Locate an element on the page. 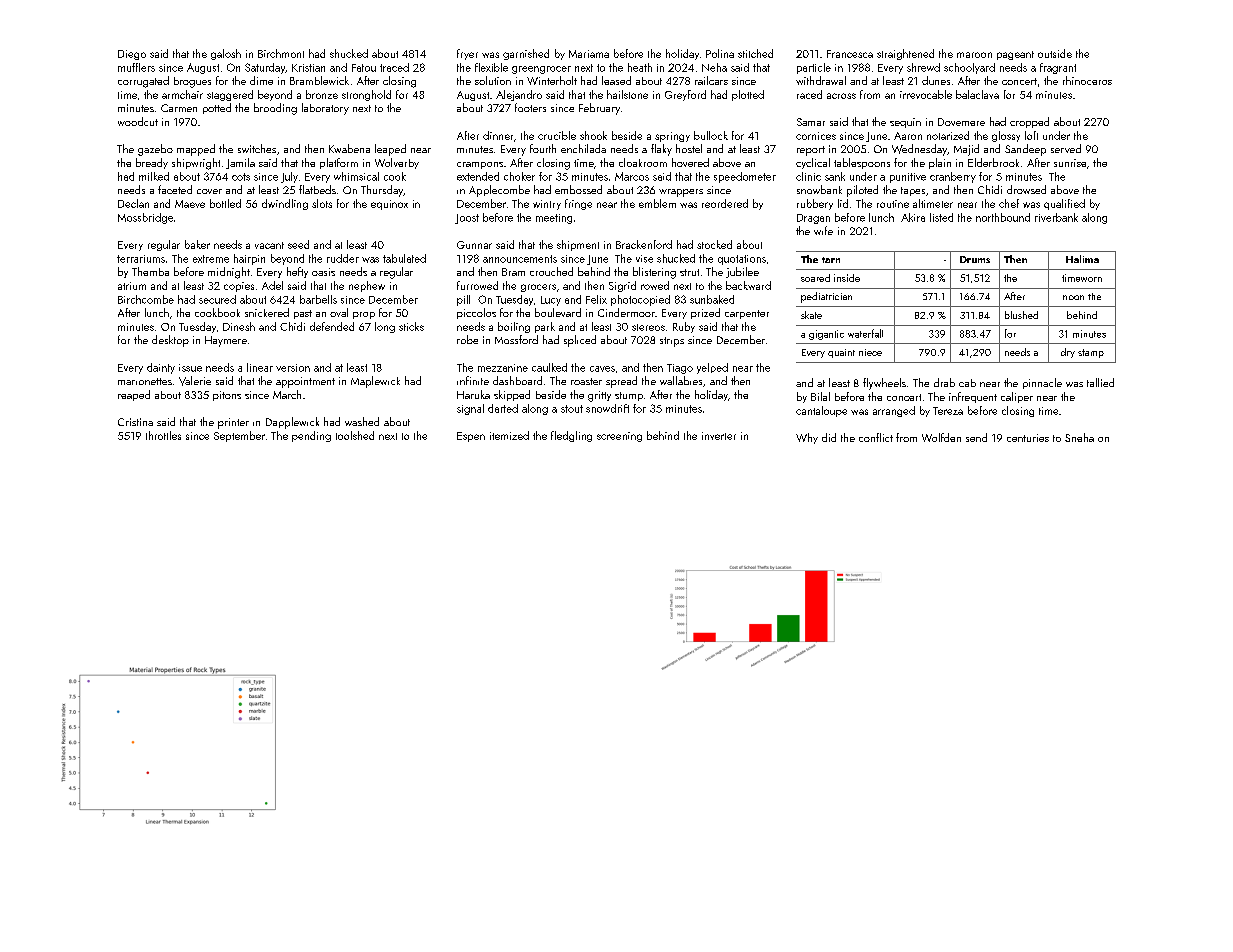 Image resolution: width=1233 pixels, height=952 pixels. outside is located at coordinates (1055, 53).
